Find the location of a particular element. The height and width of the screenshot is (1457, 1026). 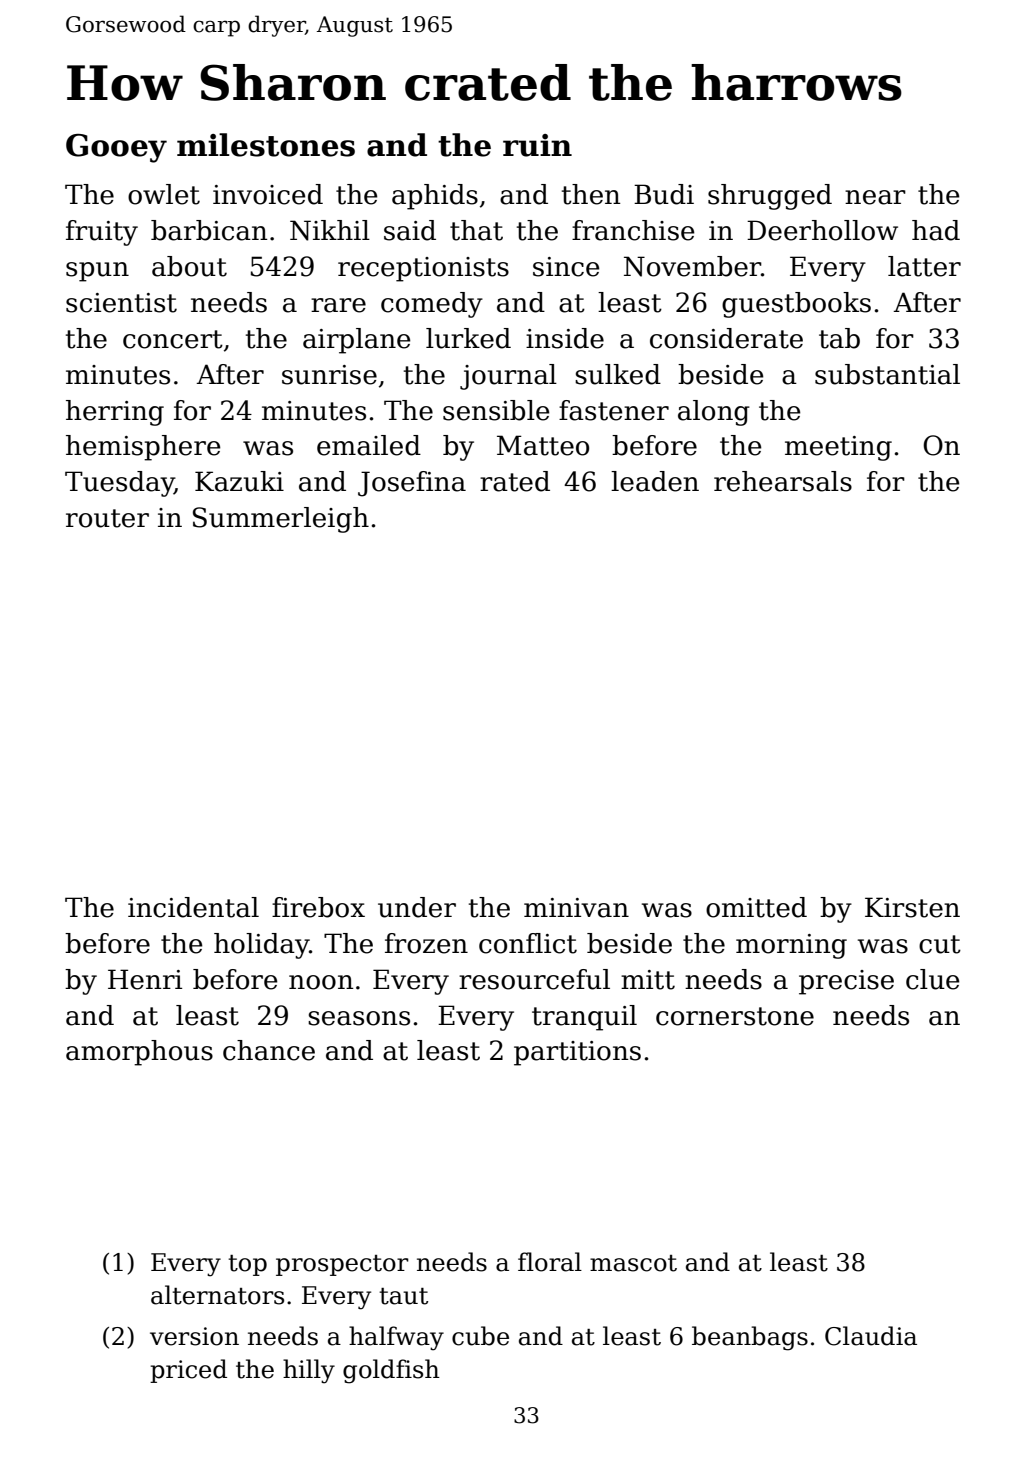

considerate is located at coordinates (726, 338).
